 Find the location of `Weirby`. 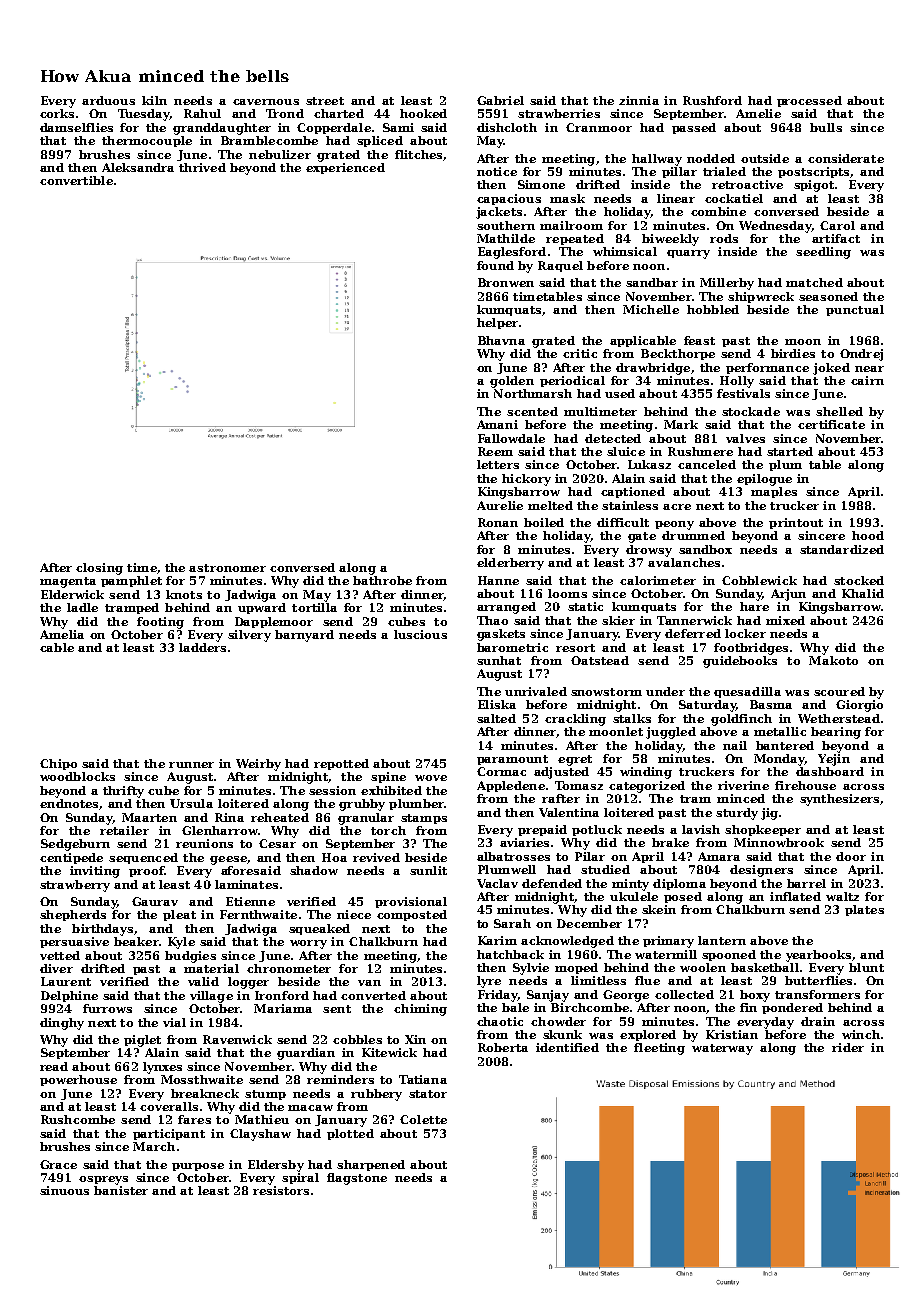

Weirby is located at coordinates (258, 765).
